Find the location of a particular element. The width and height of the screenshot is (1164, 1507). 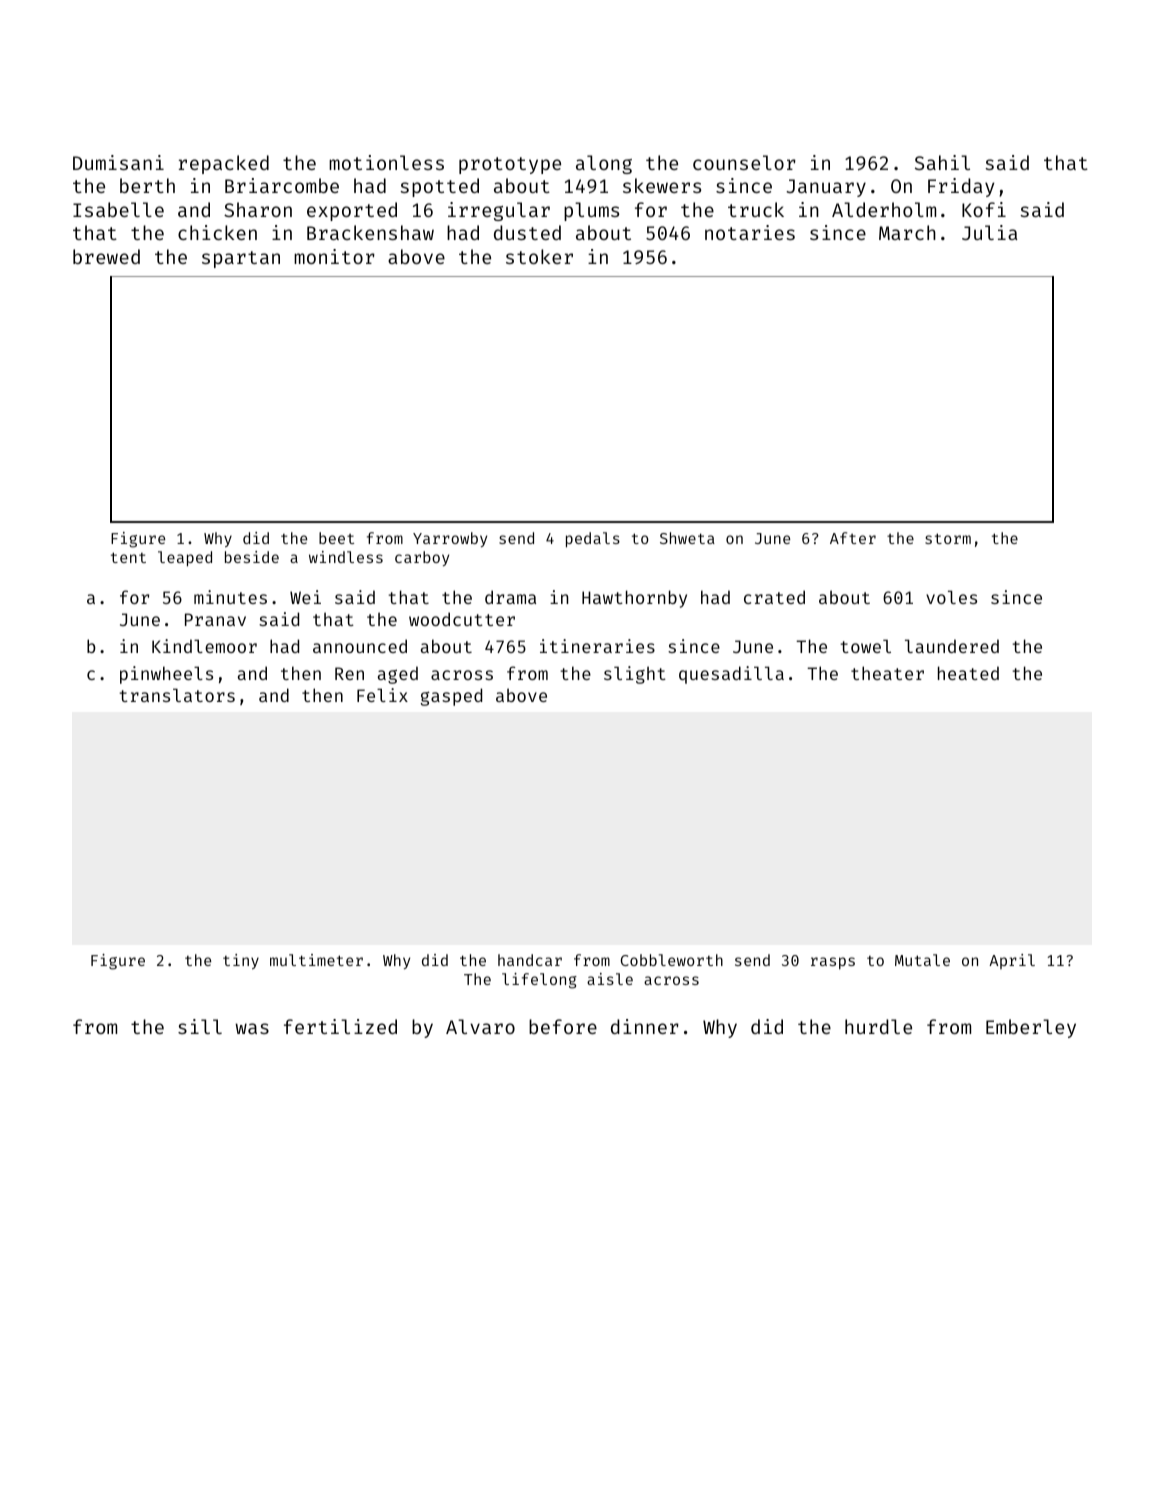

Friday is located at coordinates (961, 187).
